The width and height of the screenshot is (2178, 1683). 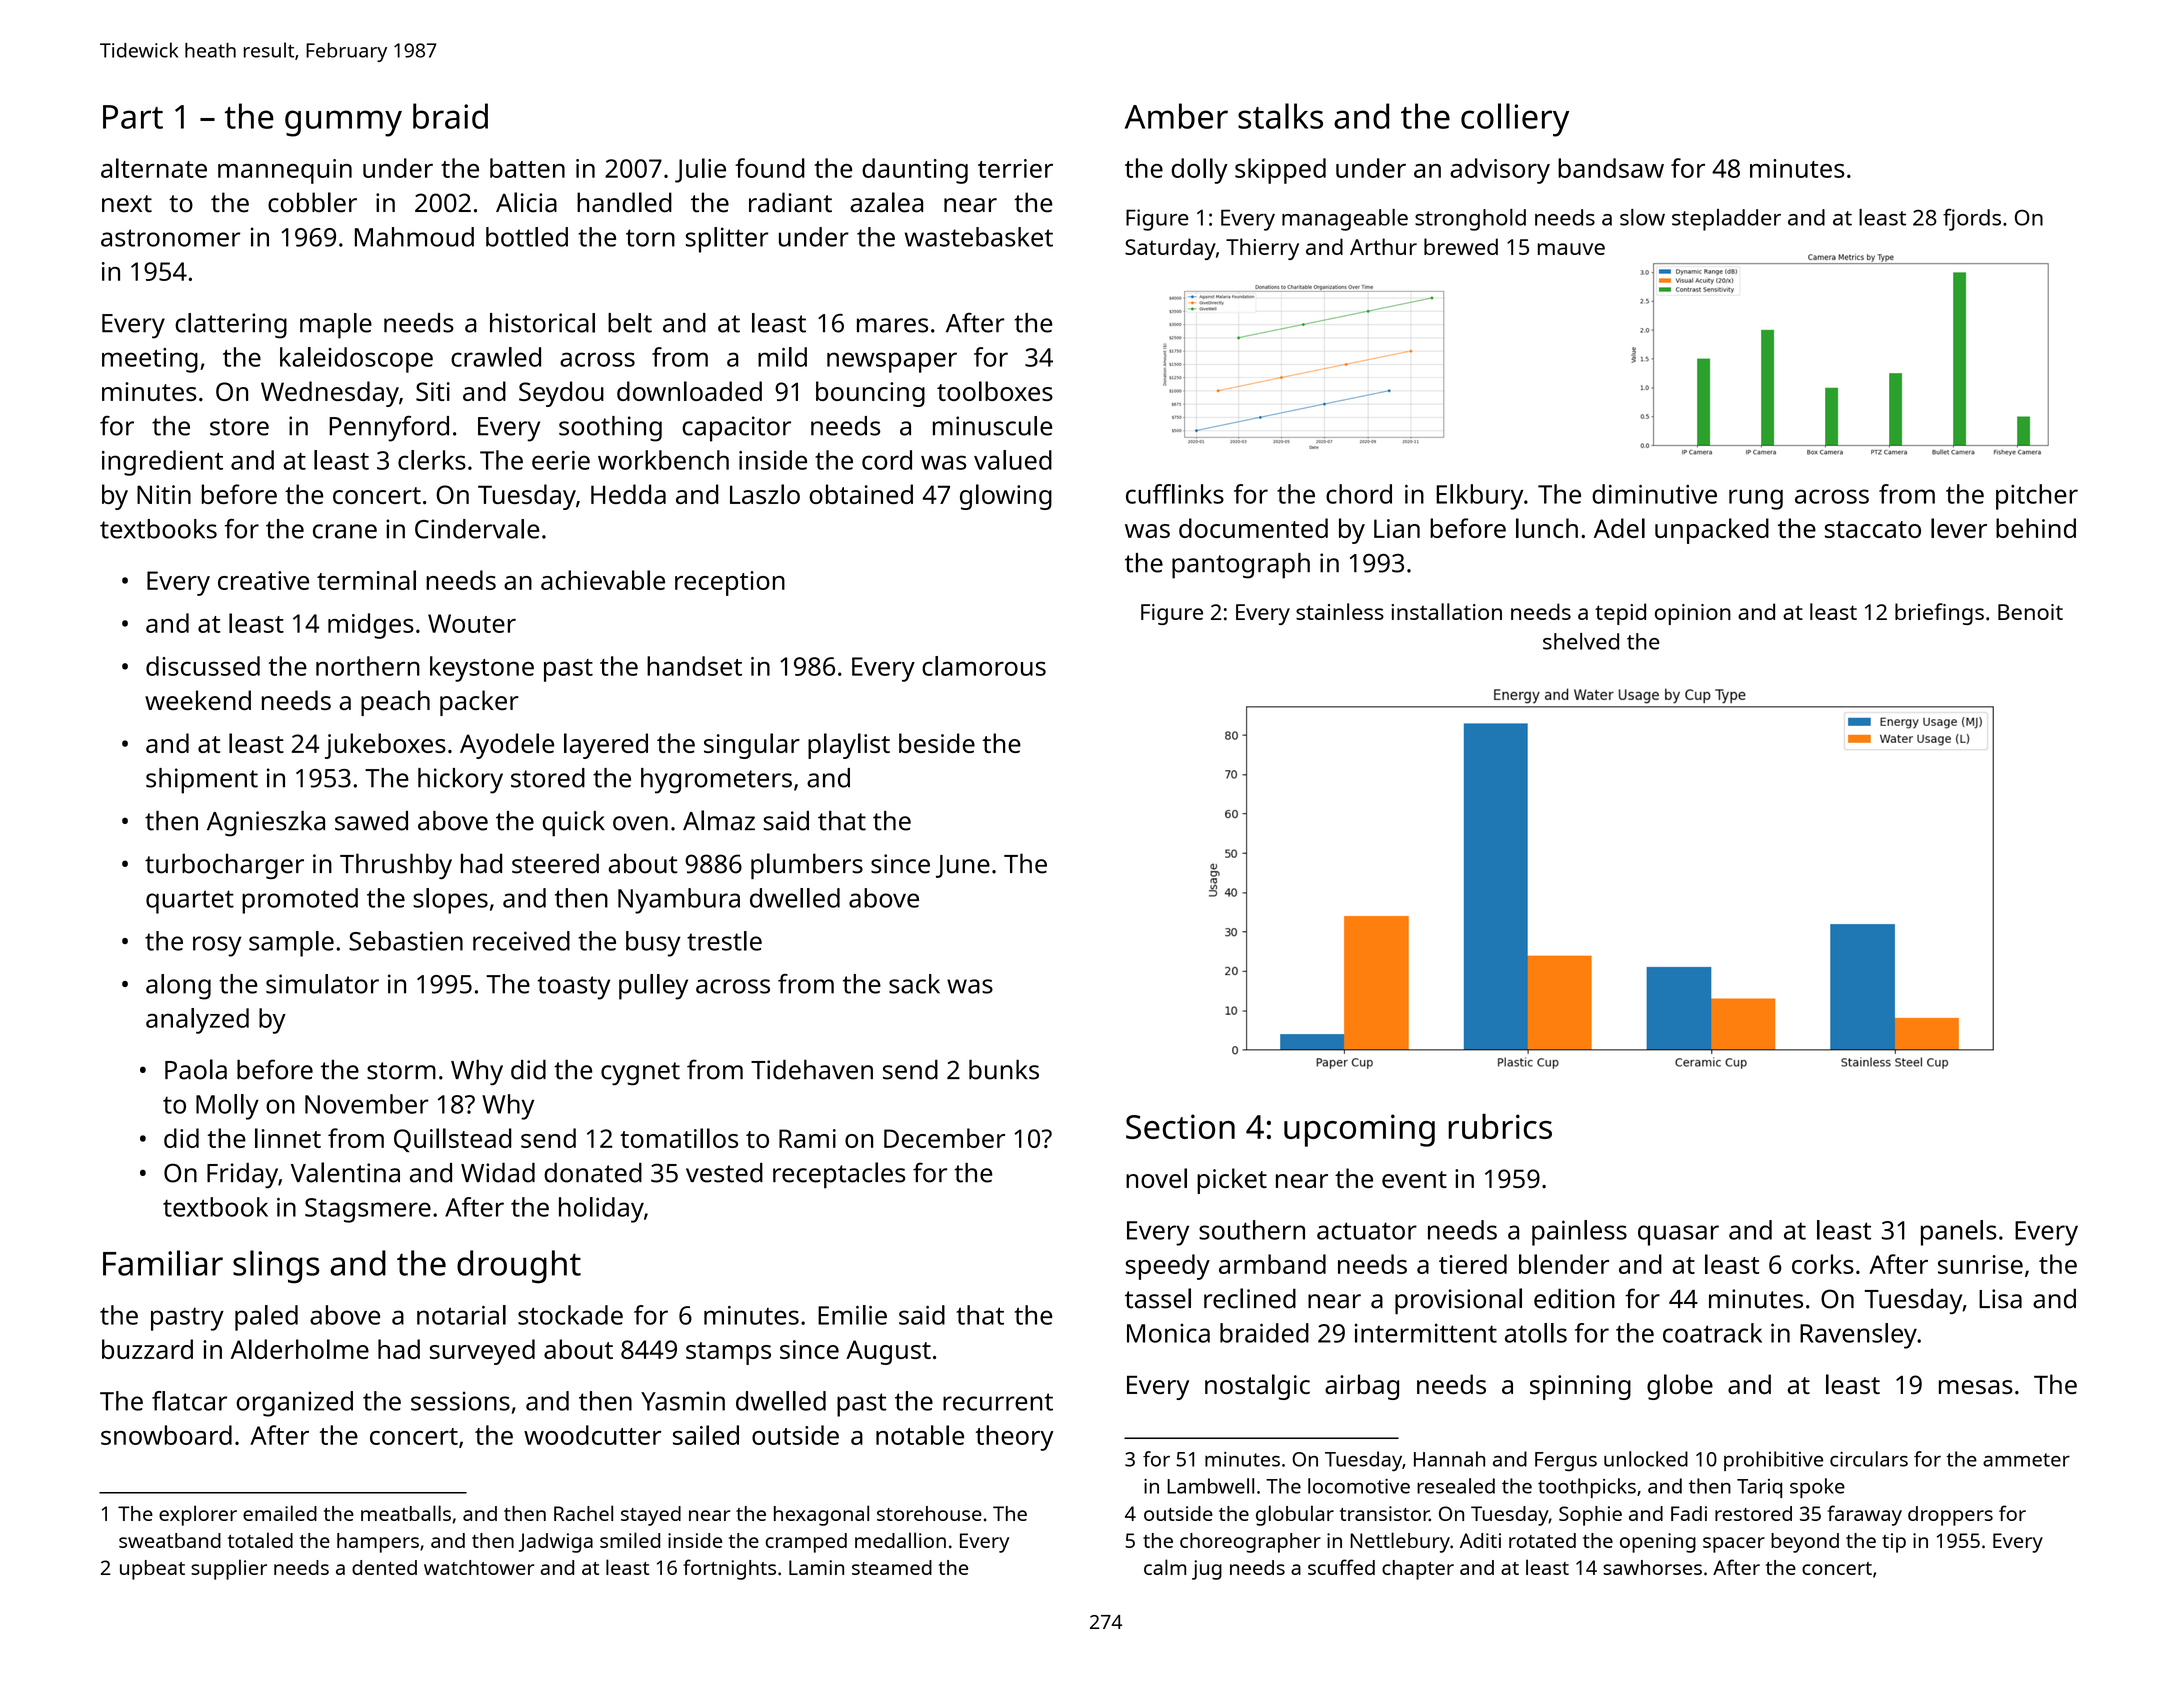 I want to click on radiant, so click(x=790, y=202).
